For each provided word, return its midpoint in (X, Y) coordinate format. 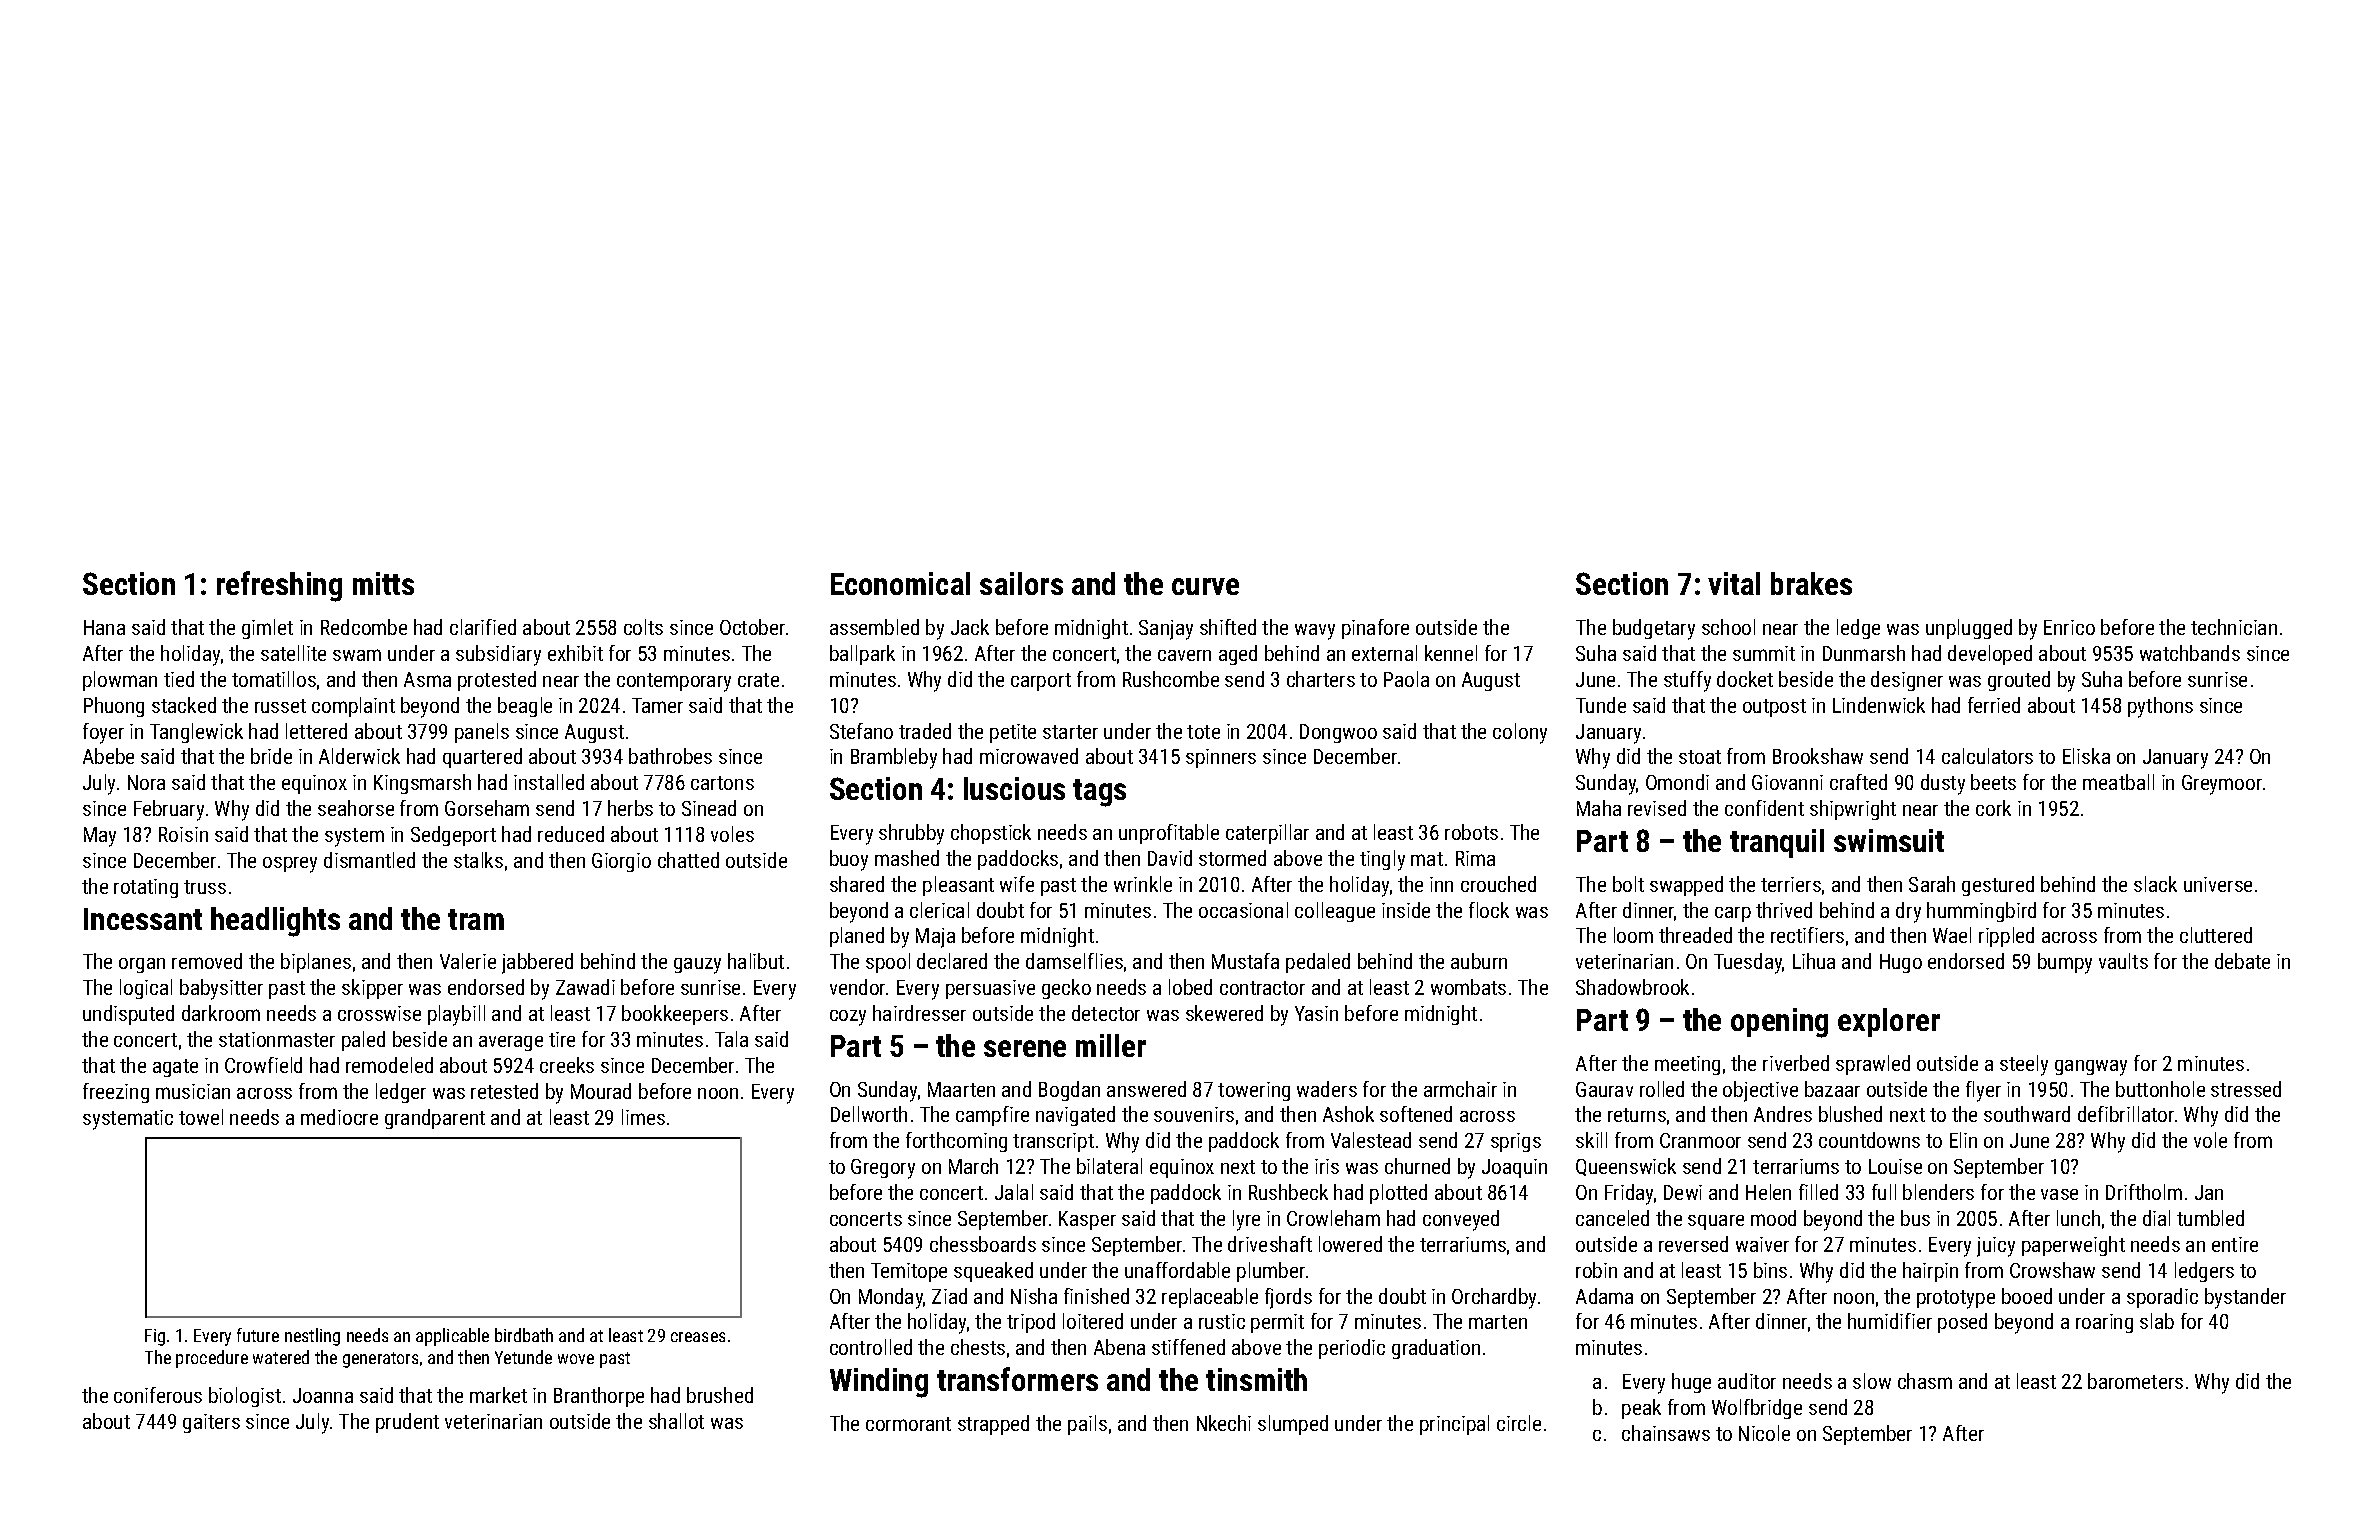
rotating (146, 888)
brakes (1811, 583)
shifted (1228, 627)
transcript (1053, 1142)
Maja (935, 938)
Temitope (909, 1272)
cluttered (2216, 935)
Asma (427, 679)
